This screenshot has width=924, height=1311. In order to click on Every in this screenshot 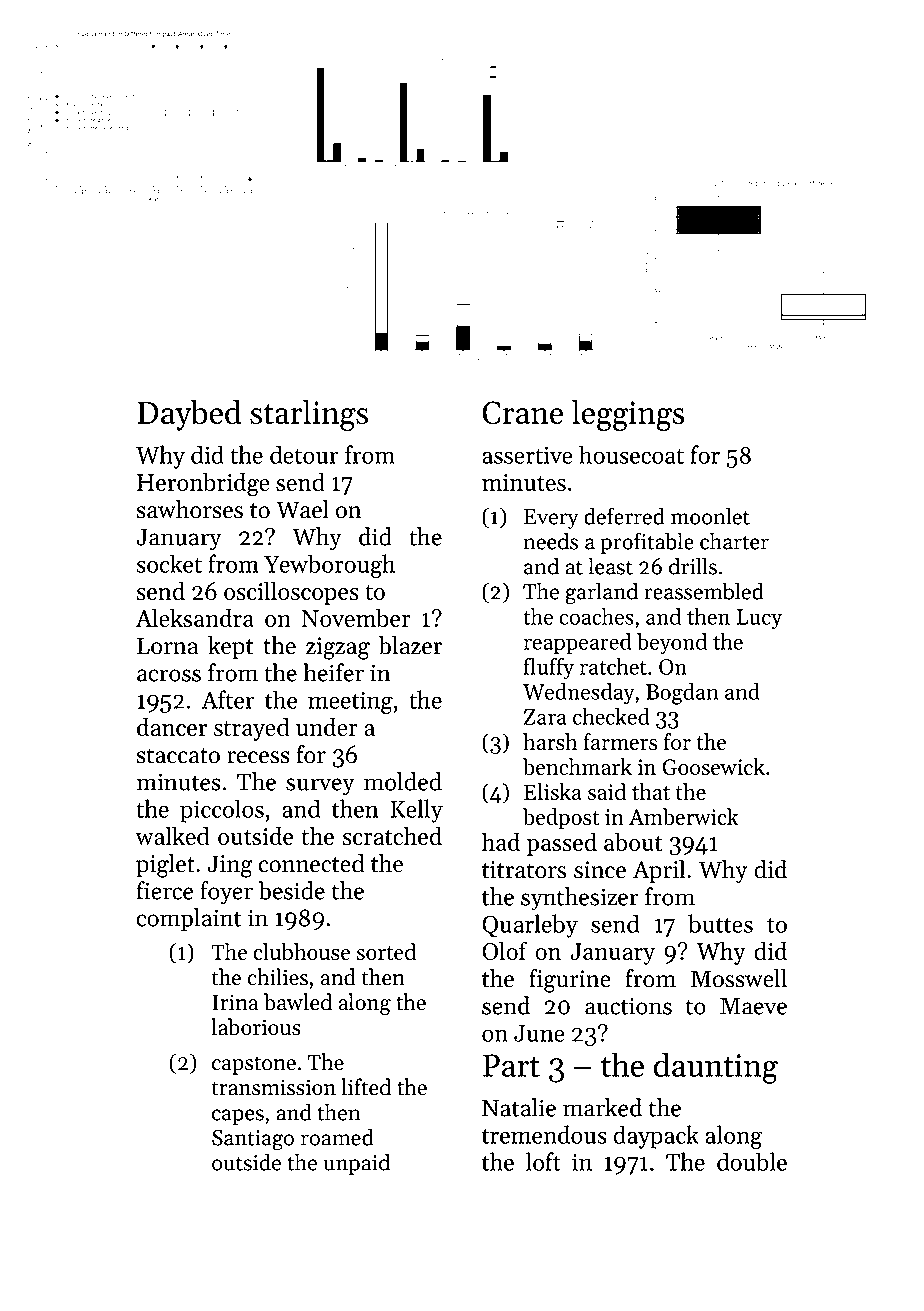, I will do `click(551, 519)`.
